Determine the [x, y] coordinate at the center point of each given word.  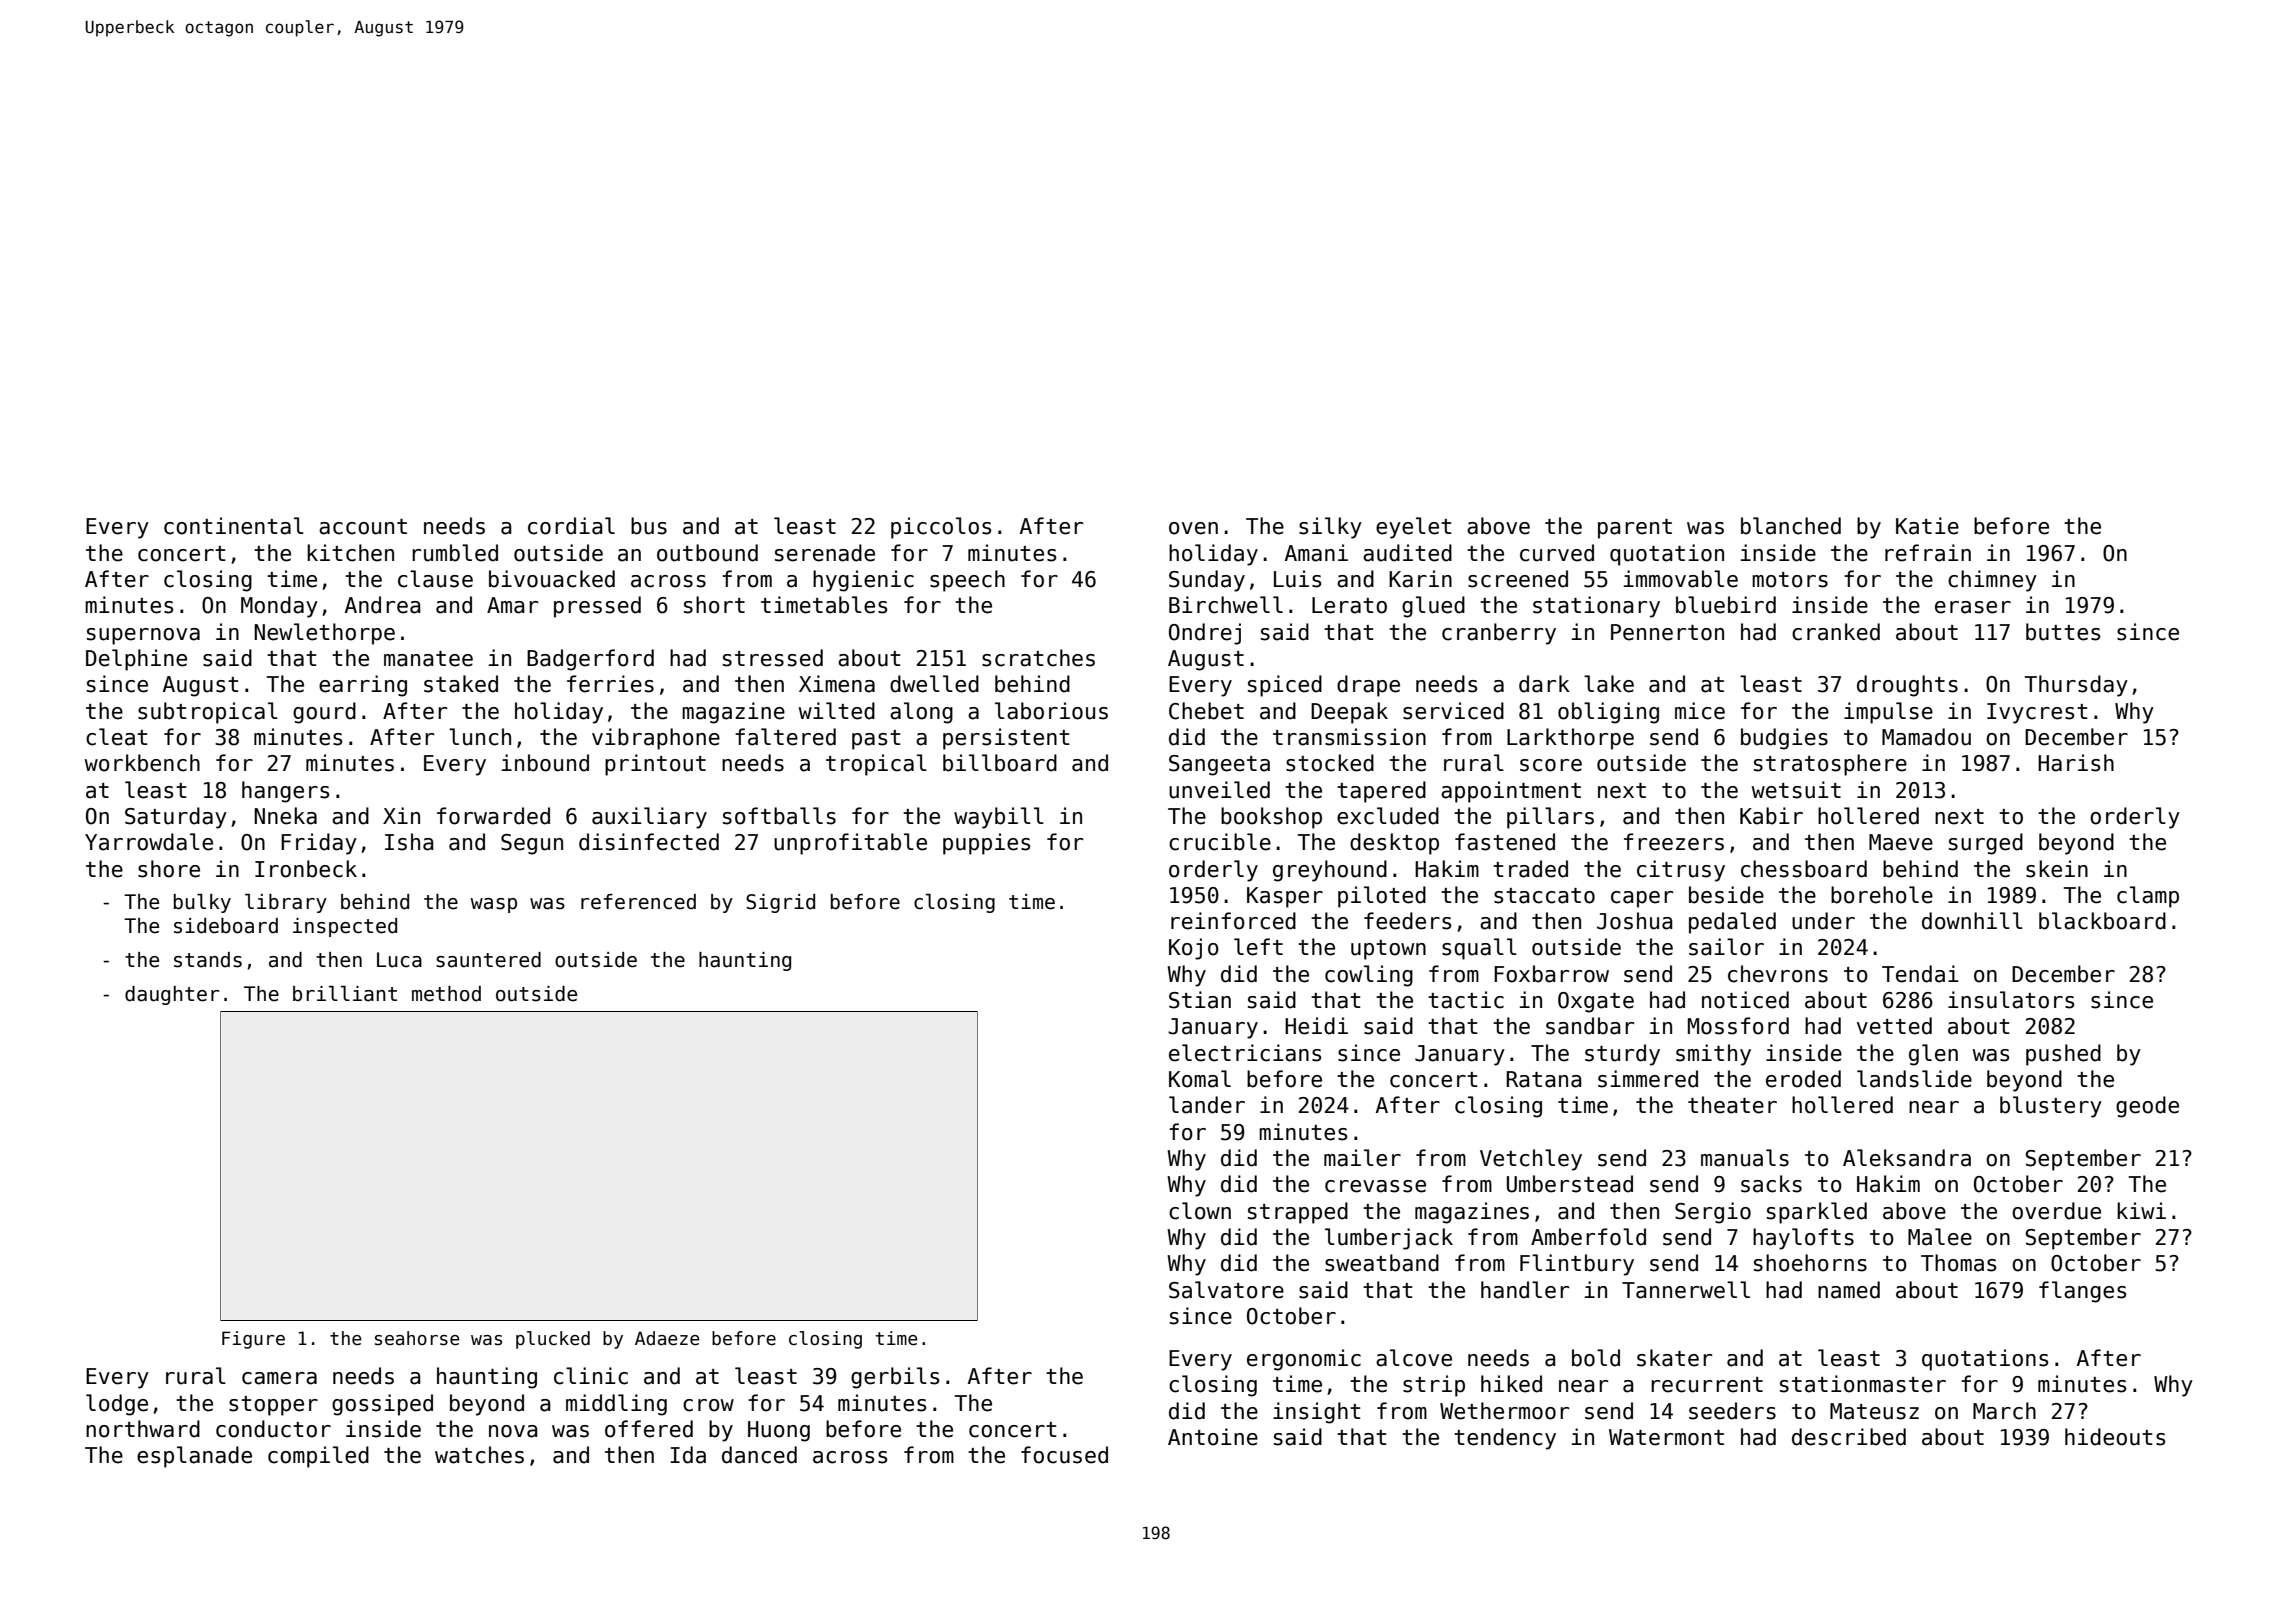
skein [2057, 869]
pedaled [1732, 923]
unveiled [1219, 790]
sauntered [488, 960]
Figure [253, 1340]
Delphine [136, 660]
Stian [1200, 1000]
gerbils [895, 1378]
